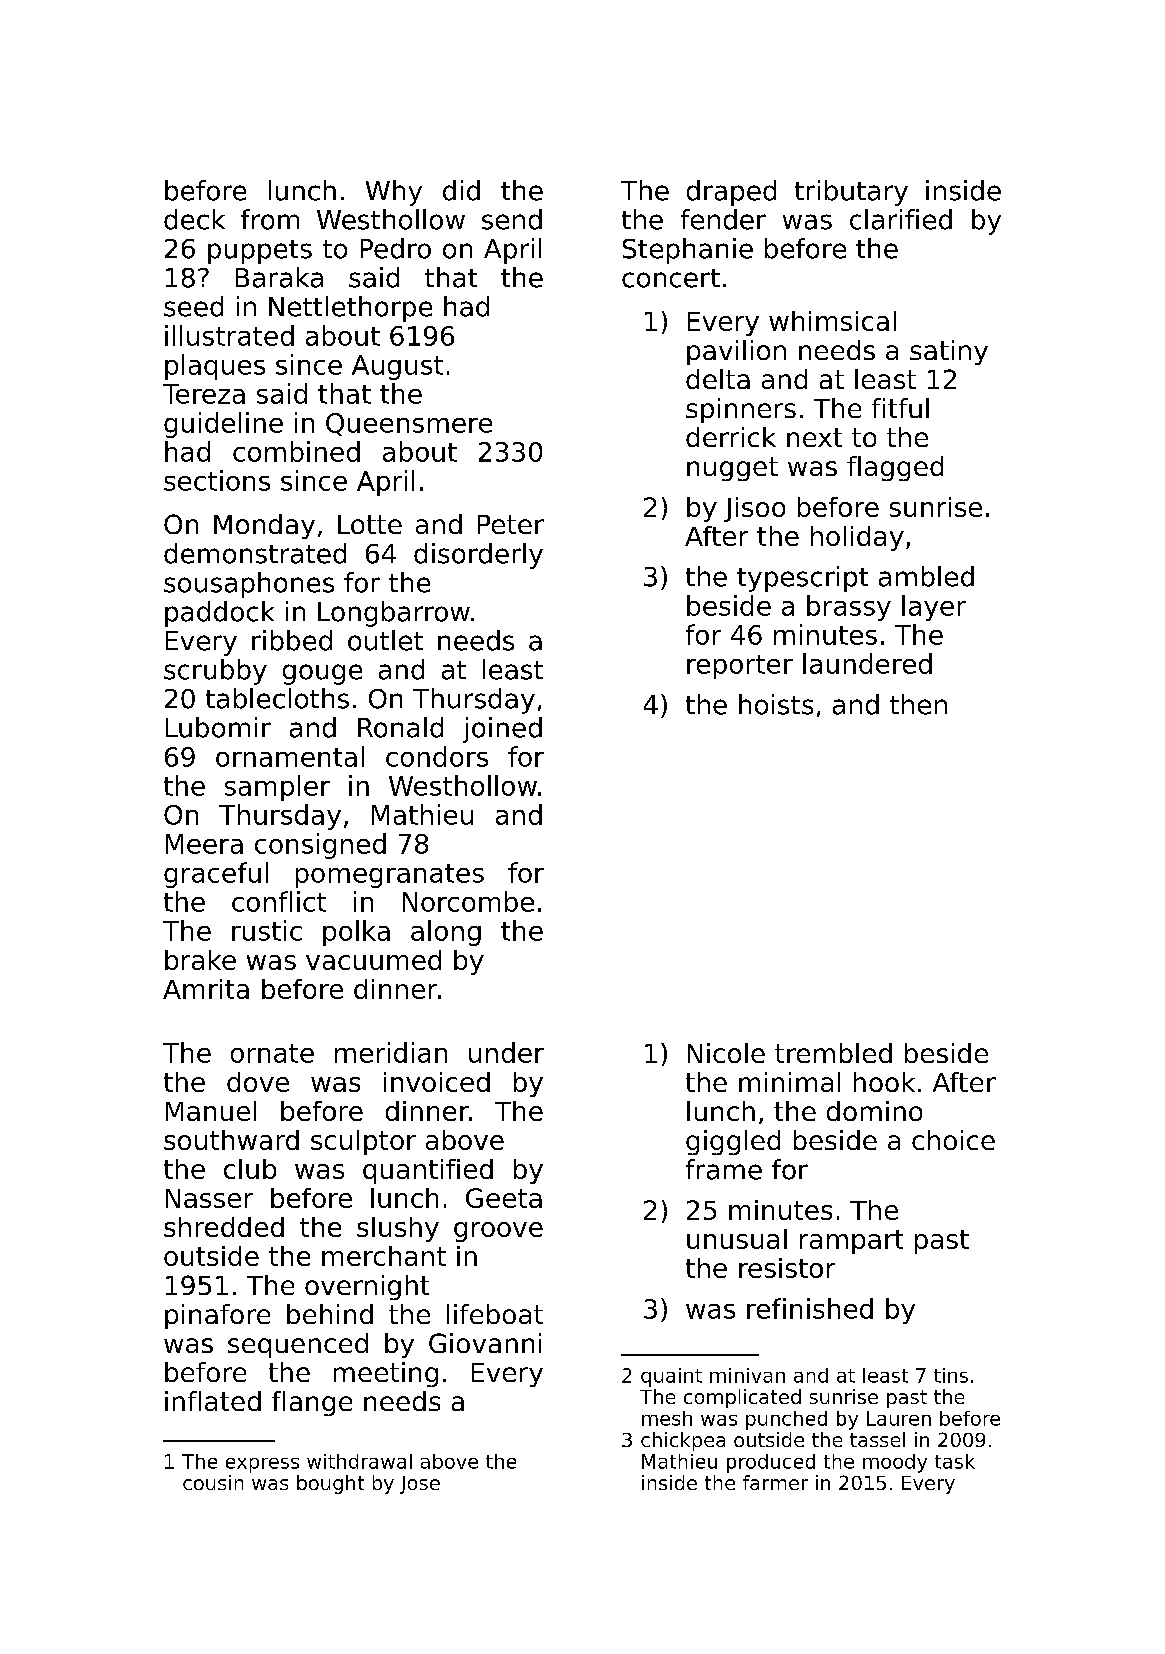  Describe the element at coordinates (900, 408) in the page. I see `fitful` at that location.
